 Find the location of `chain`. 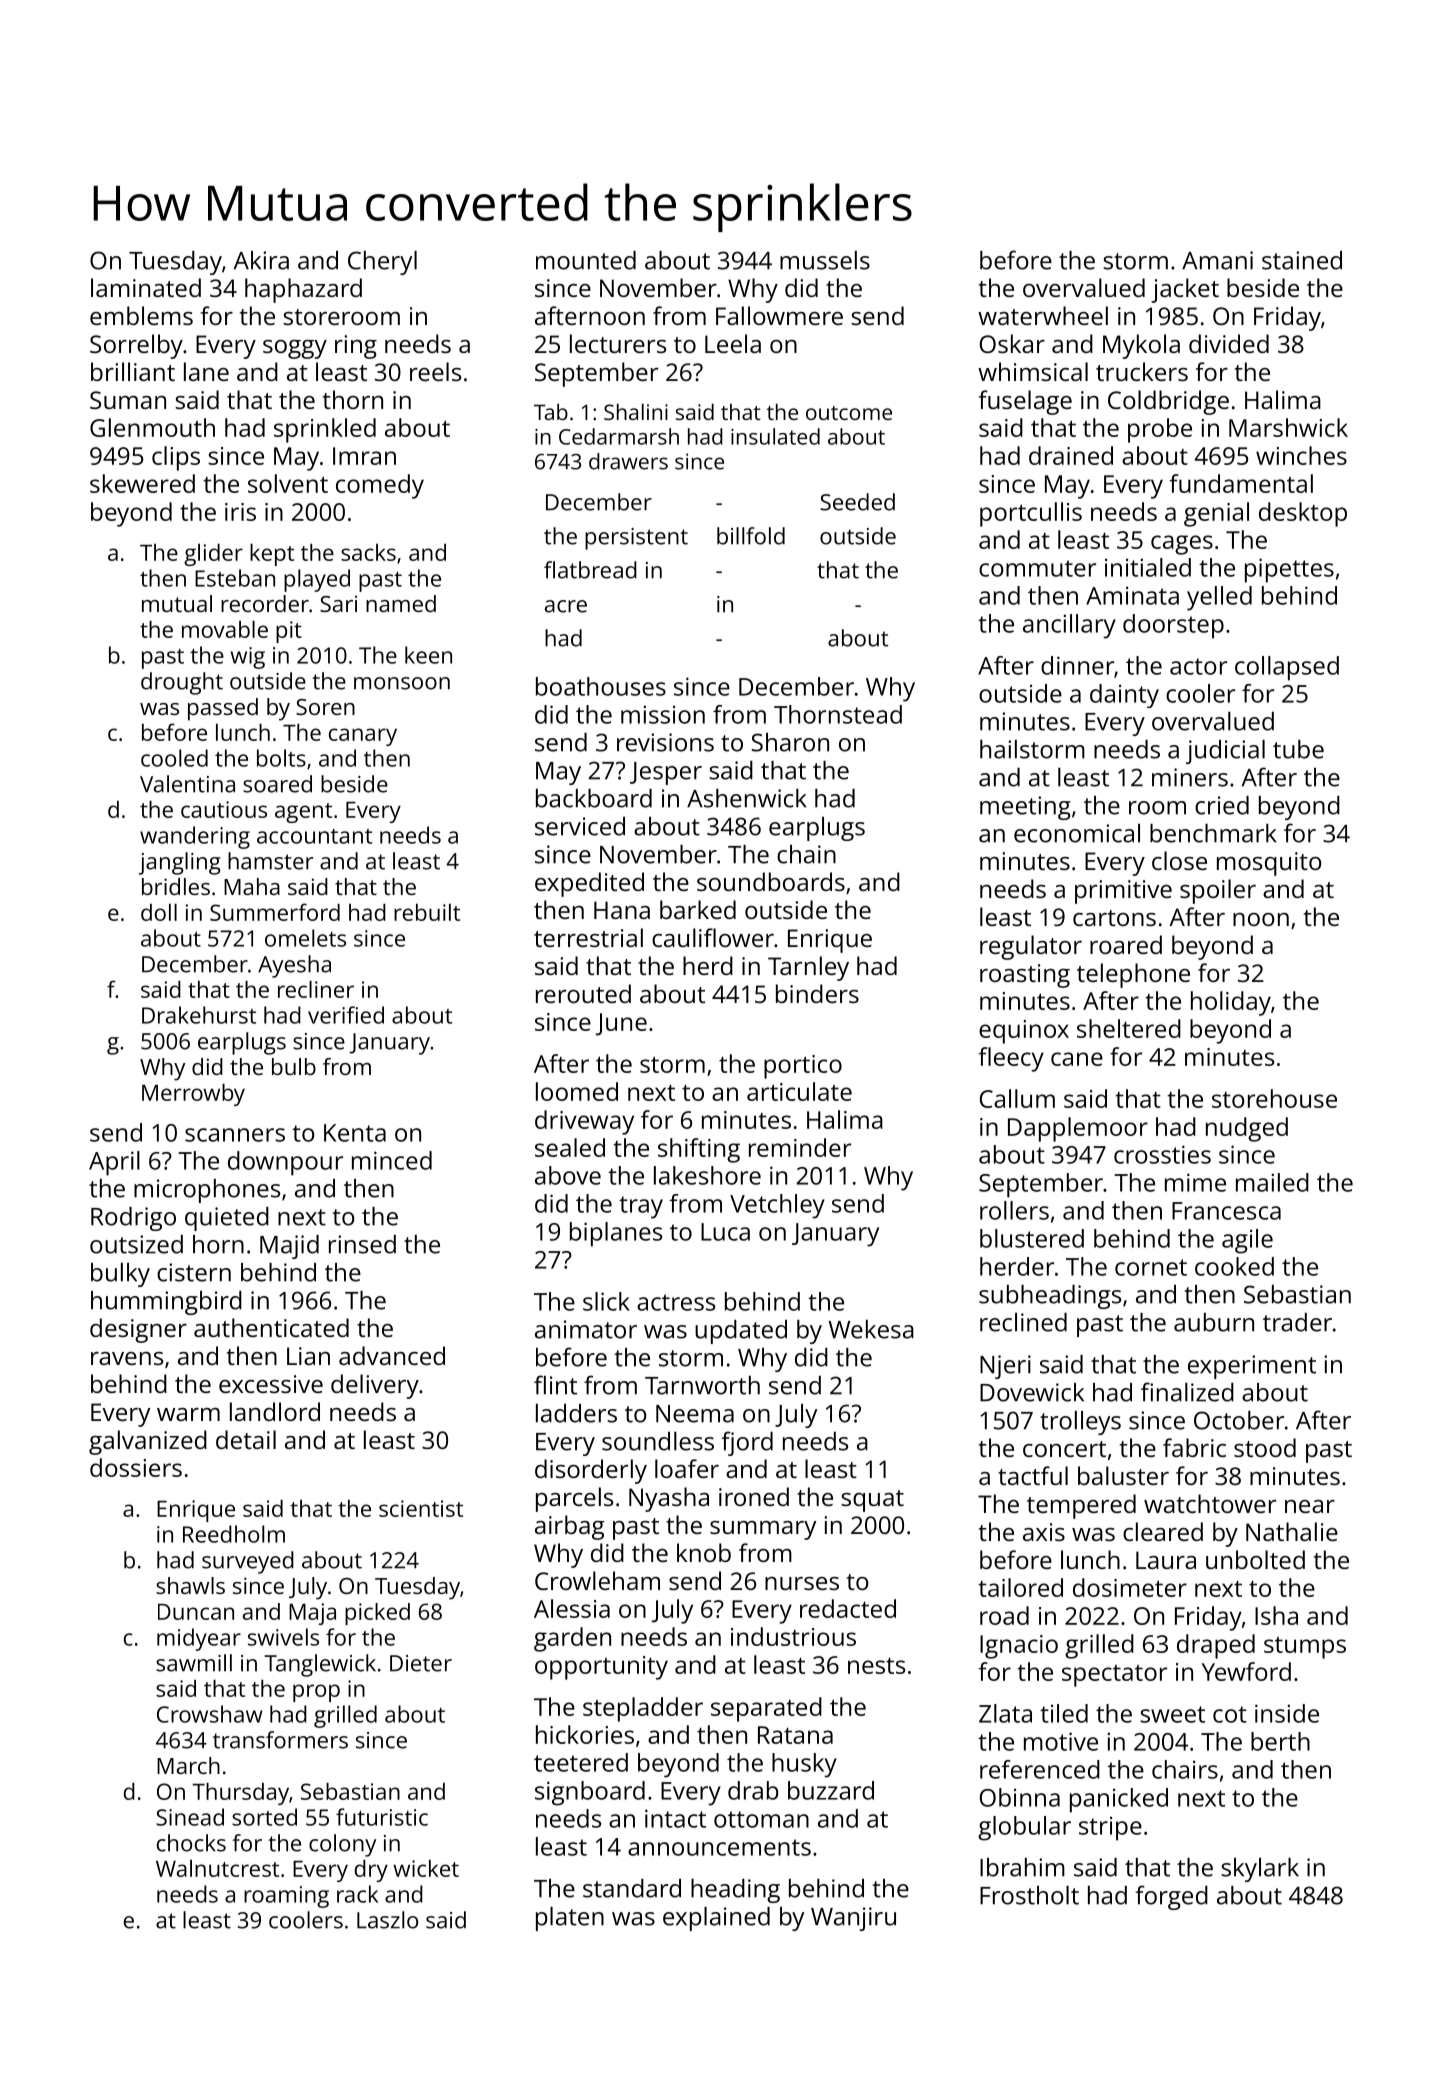

chain is located at coordinates (806, 854).
